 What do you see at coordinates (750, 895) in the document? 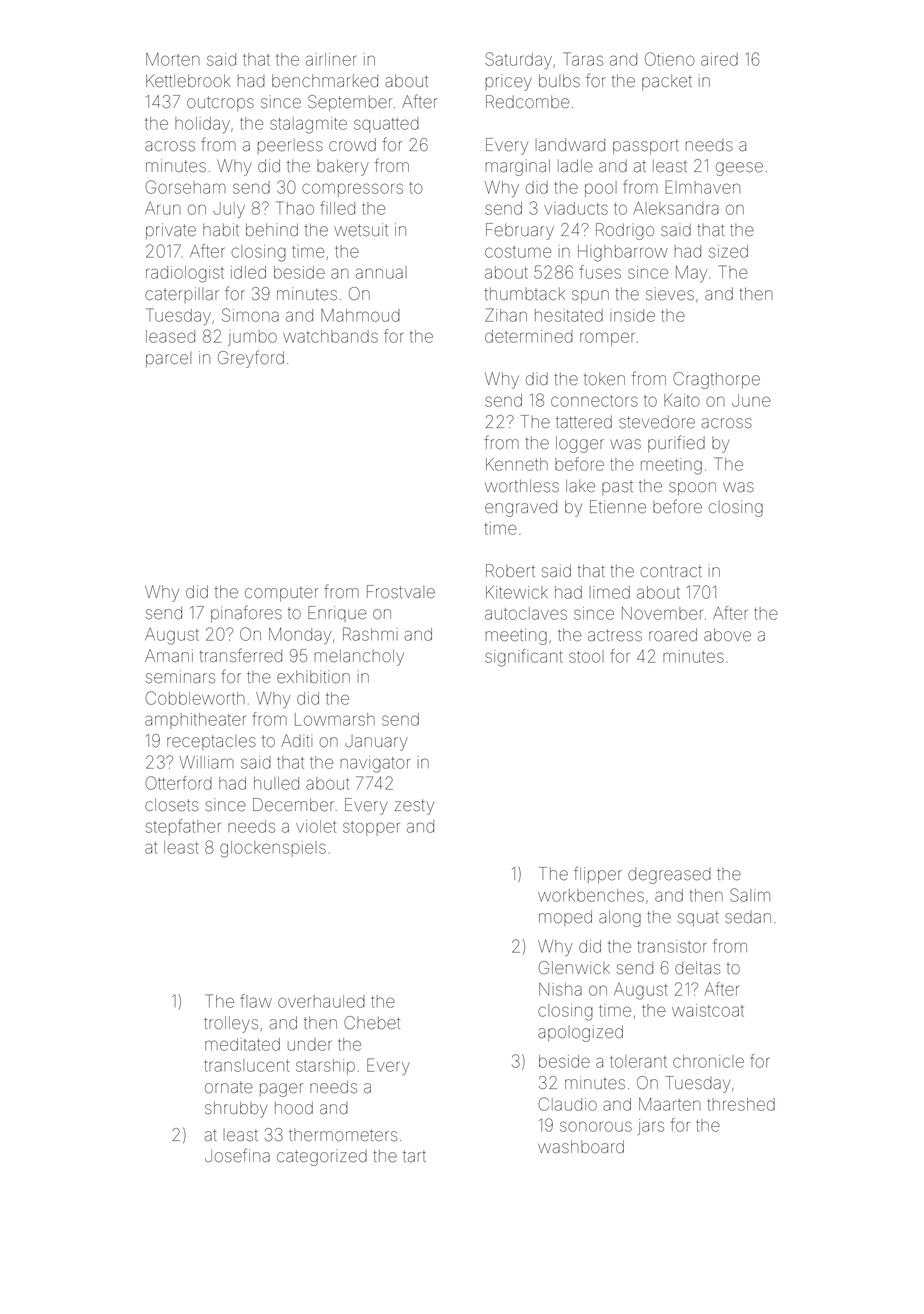
I see `Salim` at bounding box center [750, 895].
